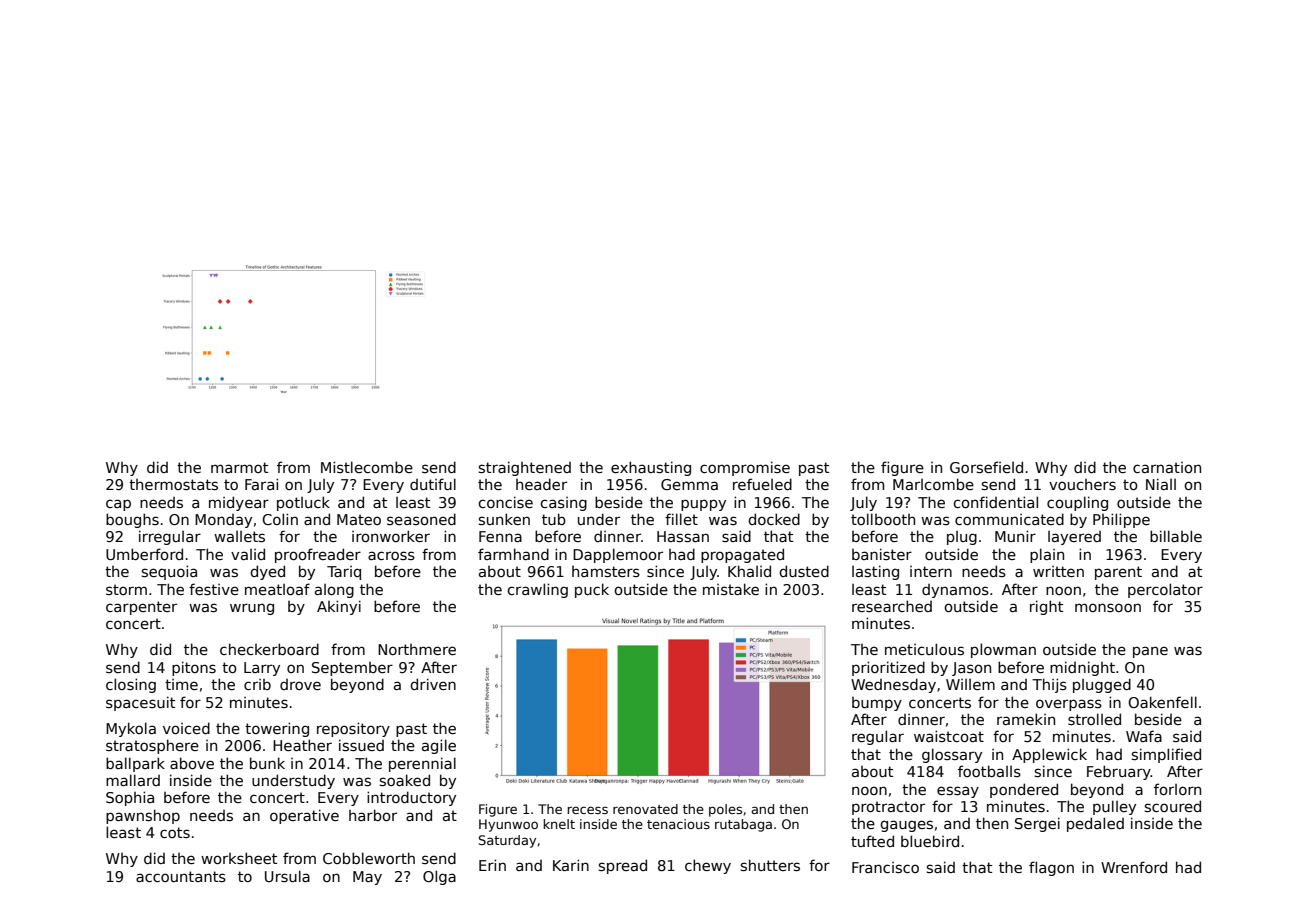  Describe the element at coordinates (194, 668) in the screenshot. I see `pitons` at that location.
